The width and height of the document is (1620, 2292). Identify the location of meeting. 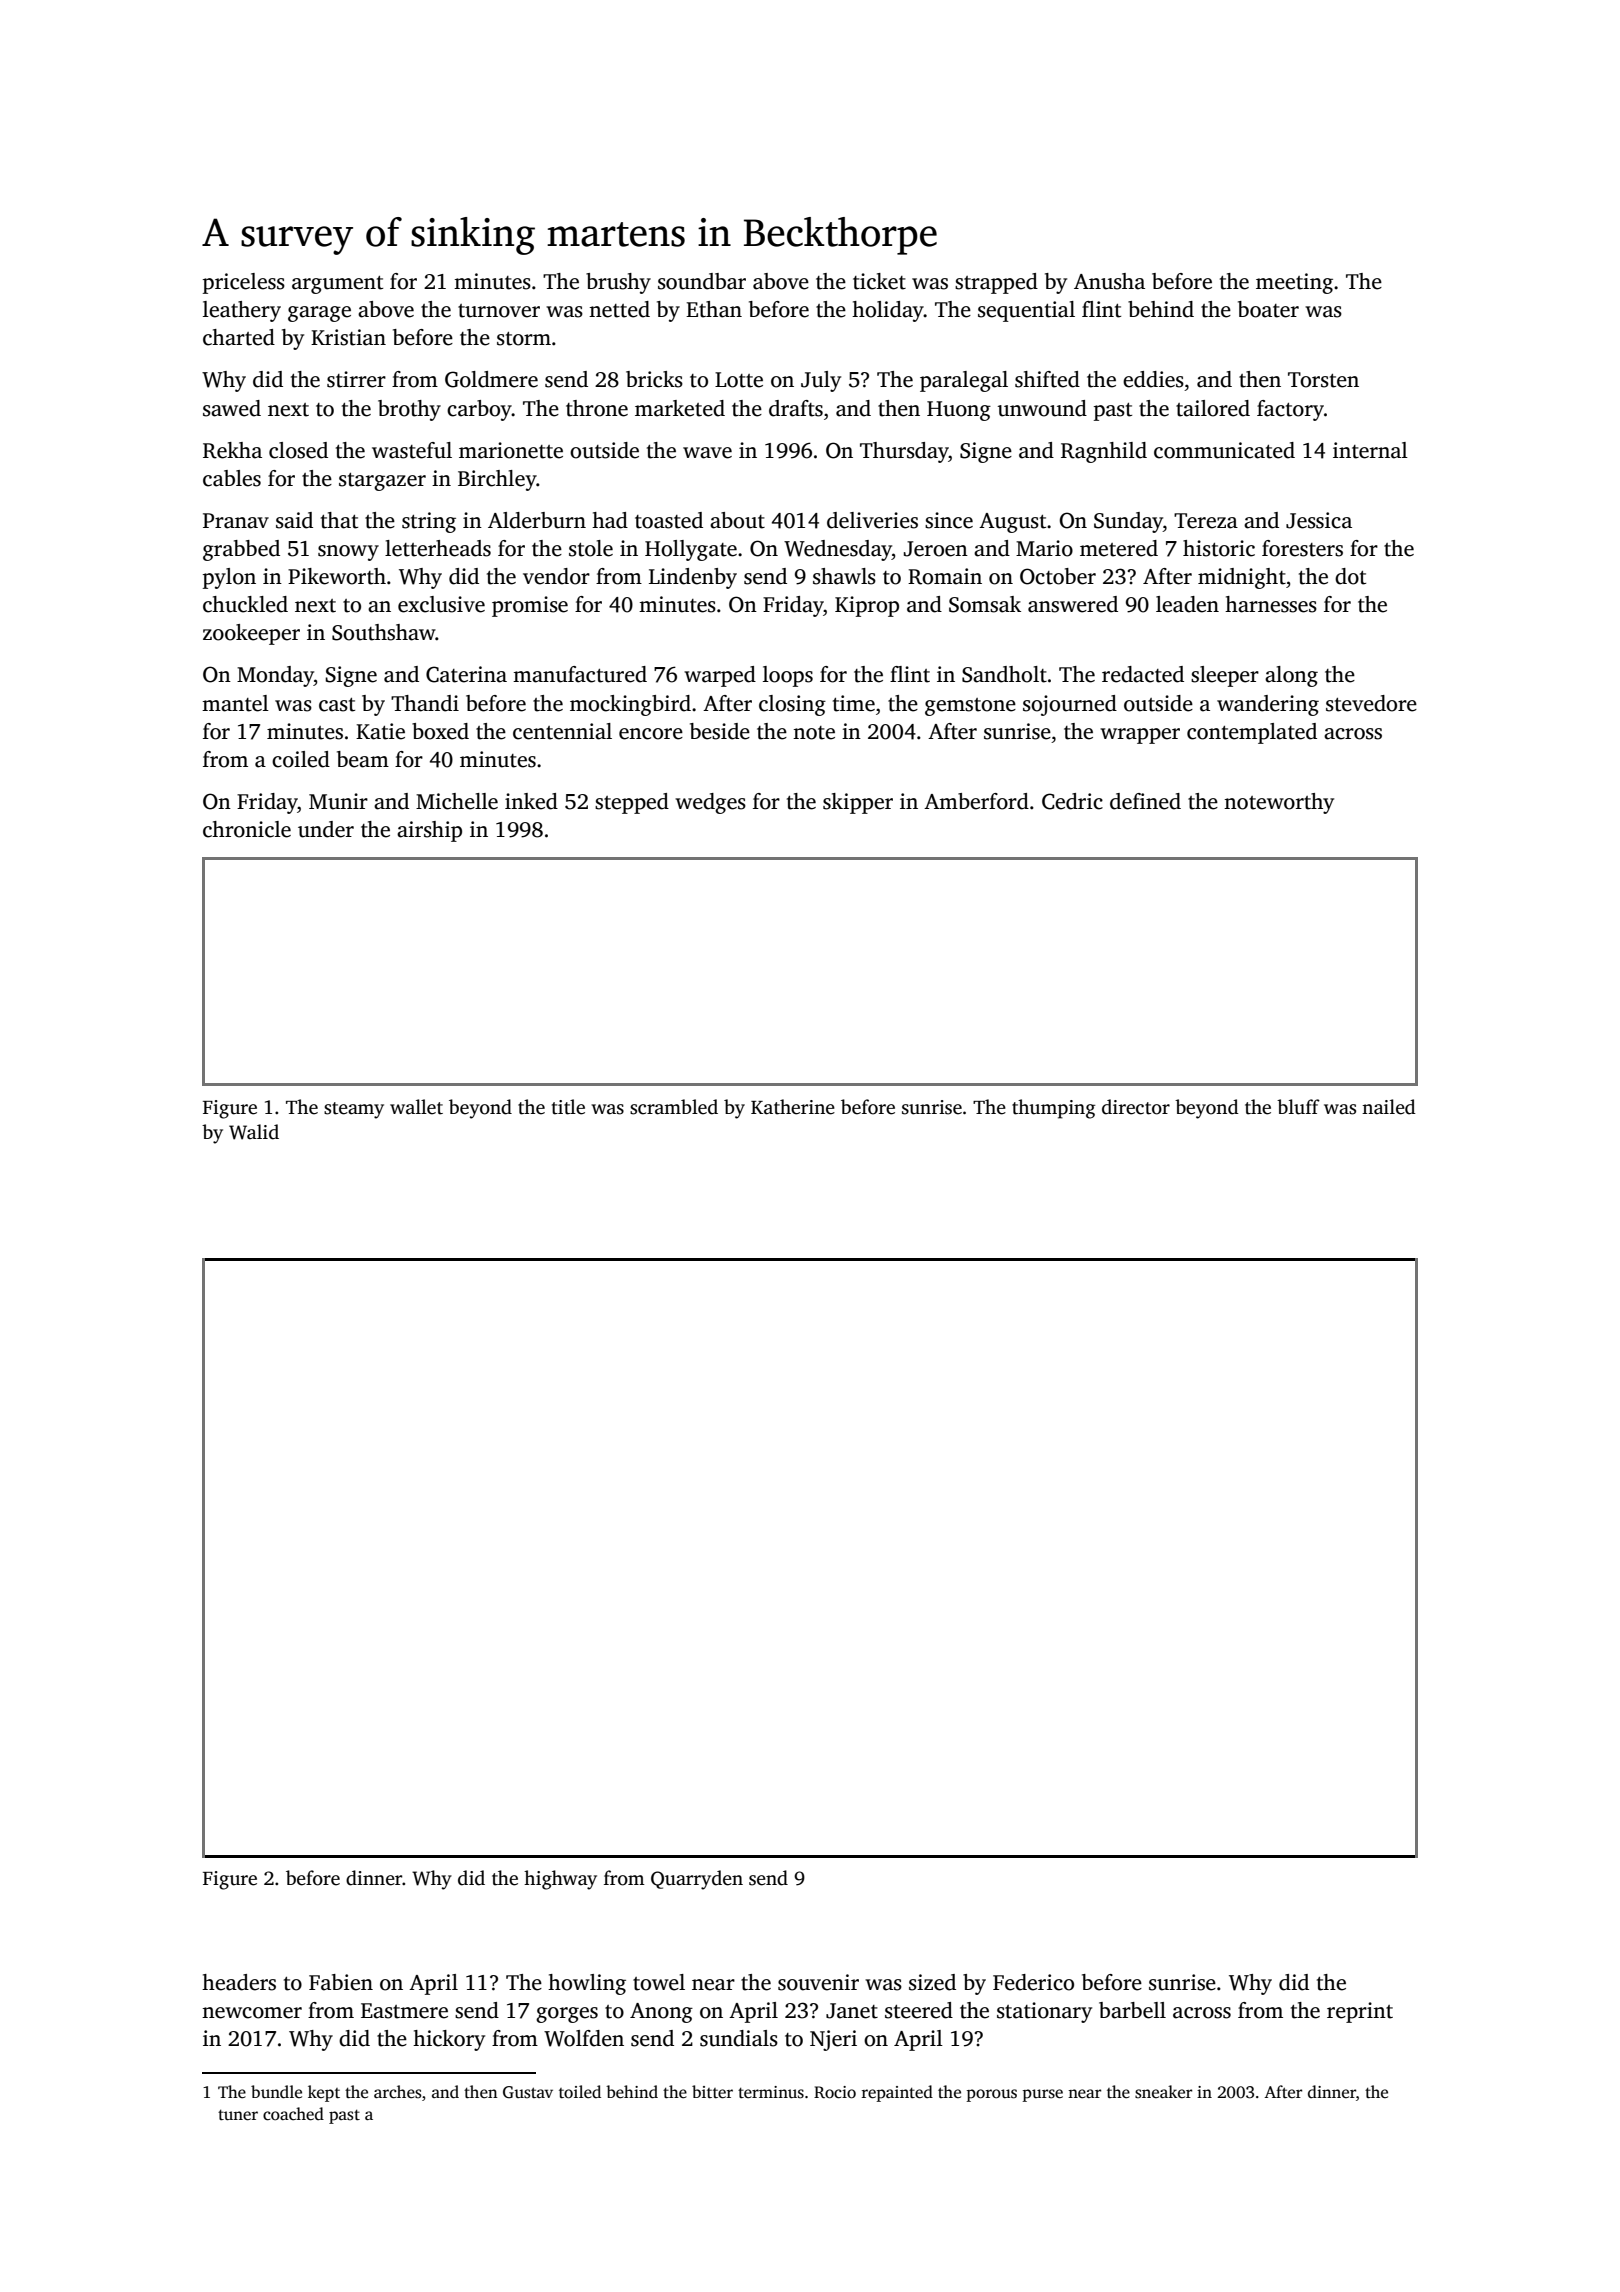
(1294, 283).
